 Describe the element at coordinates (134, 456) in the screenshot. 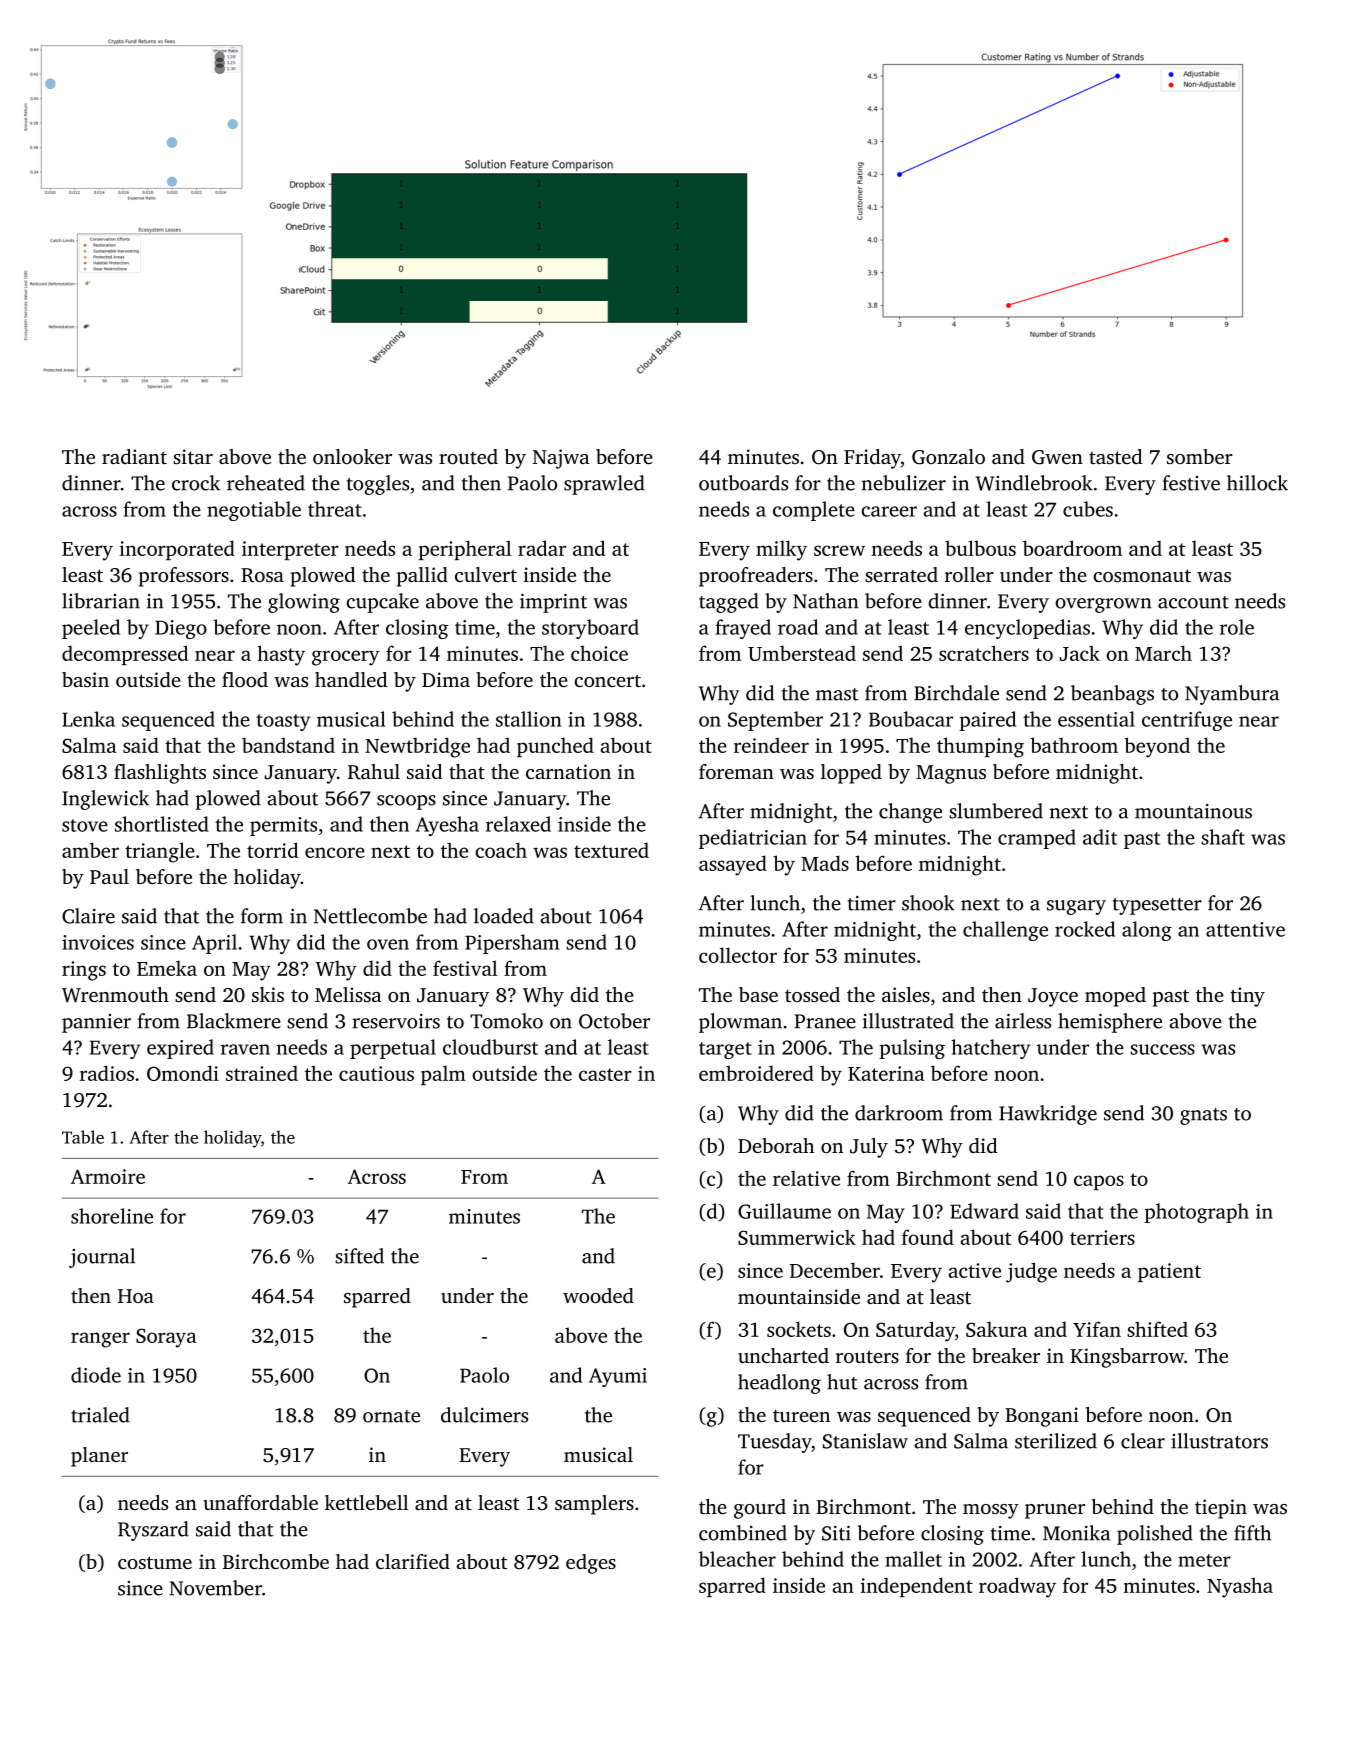

I see `radiant` at that location.
